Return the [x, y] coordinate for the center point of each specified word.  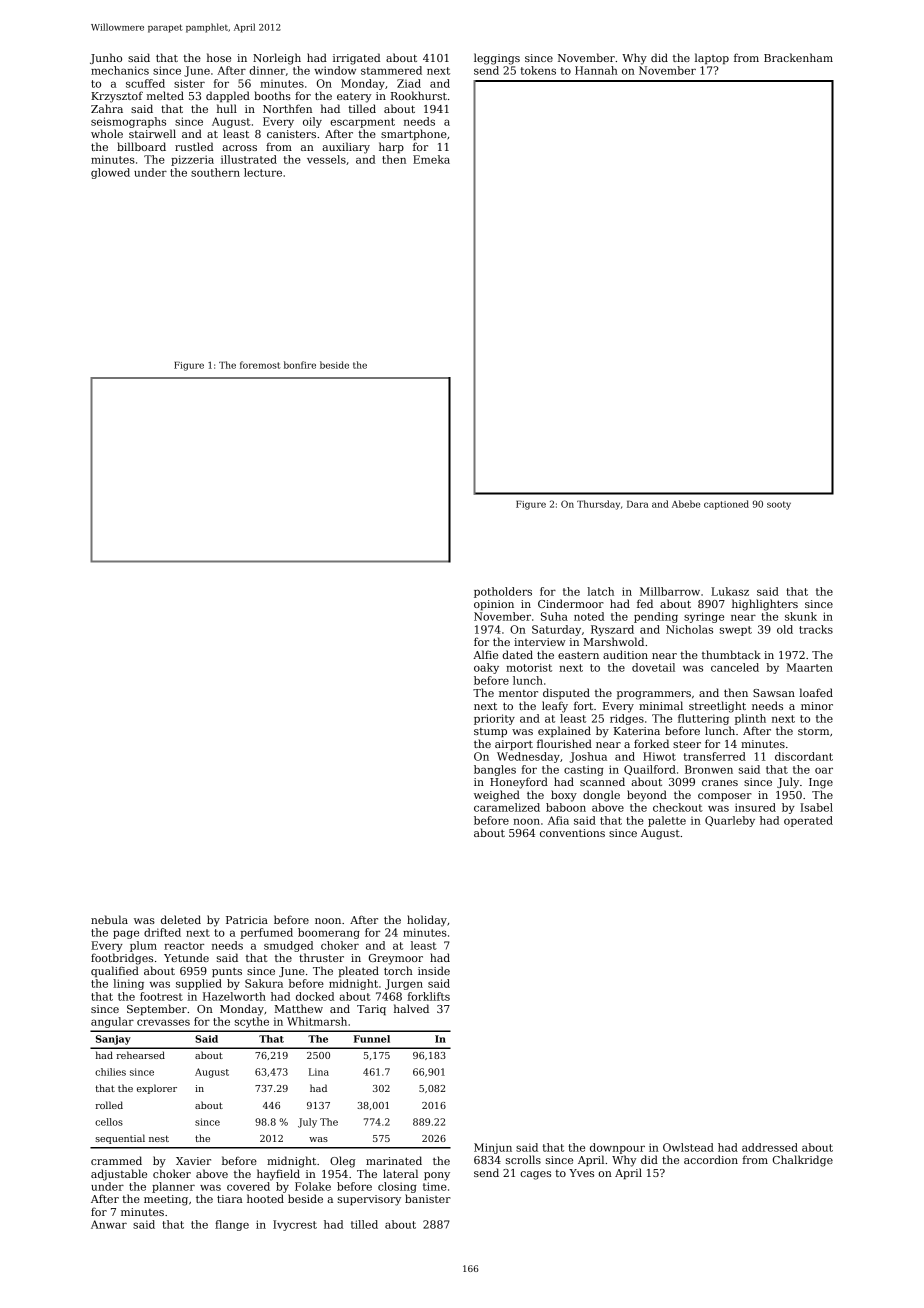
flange [232, 1225]
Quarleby [730, 821]
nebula [109, 919]
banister [428, 1198]
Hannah [596, 70]
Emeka [431, 159]
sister [189, 83]
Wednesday [528, 757]
